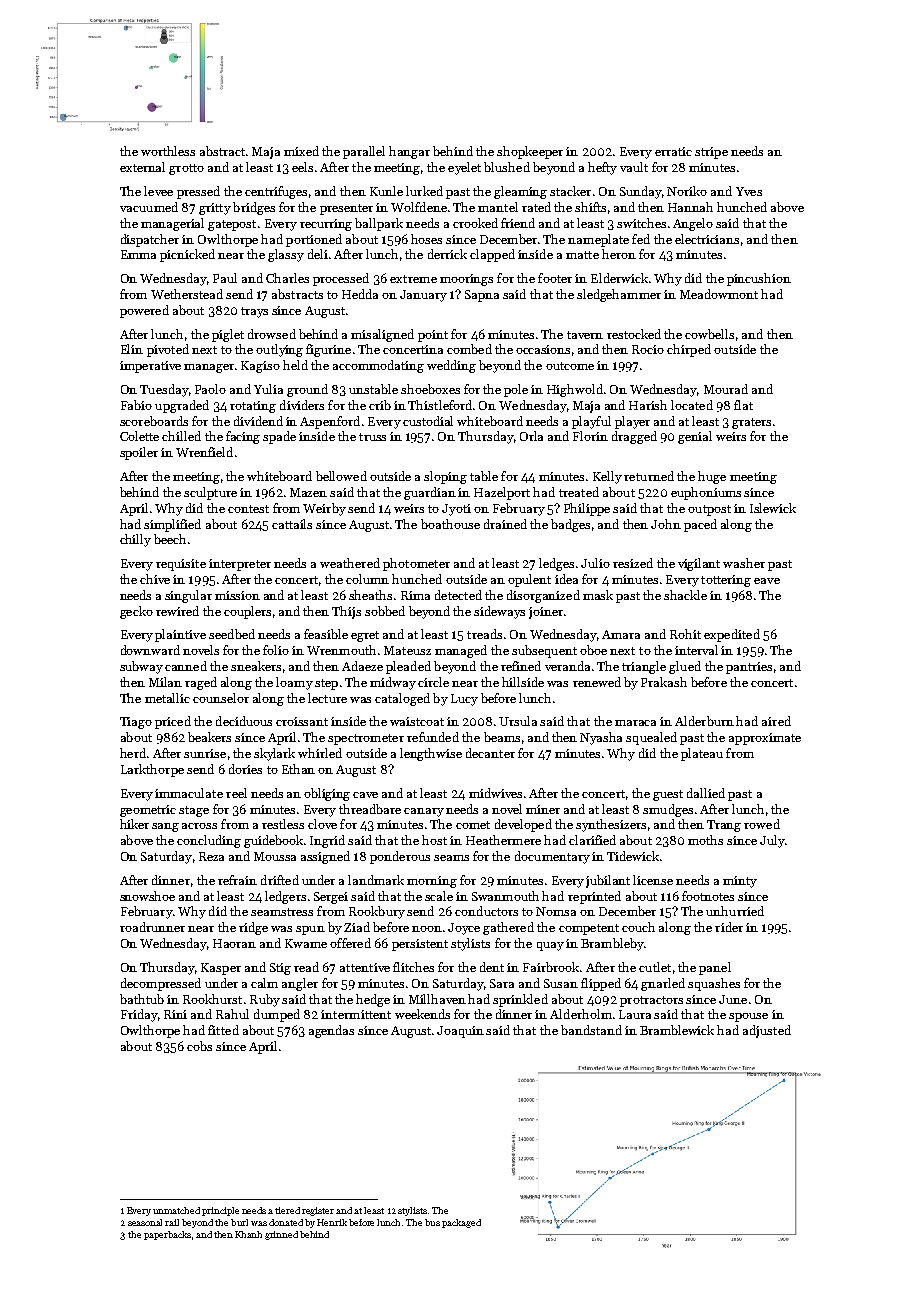 Image resolution: width=924 pixels, height=1314 pixels. Describe the element at coordinates (732, 635) in the screenshot. I see `expedited` at that location.
